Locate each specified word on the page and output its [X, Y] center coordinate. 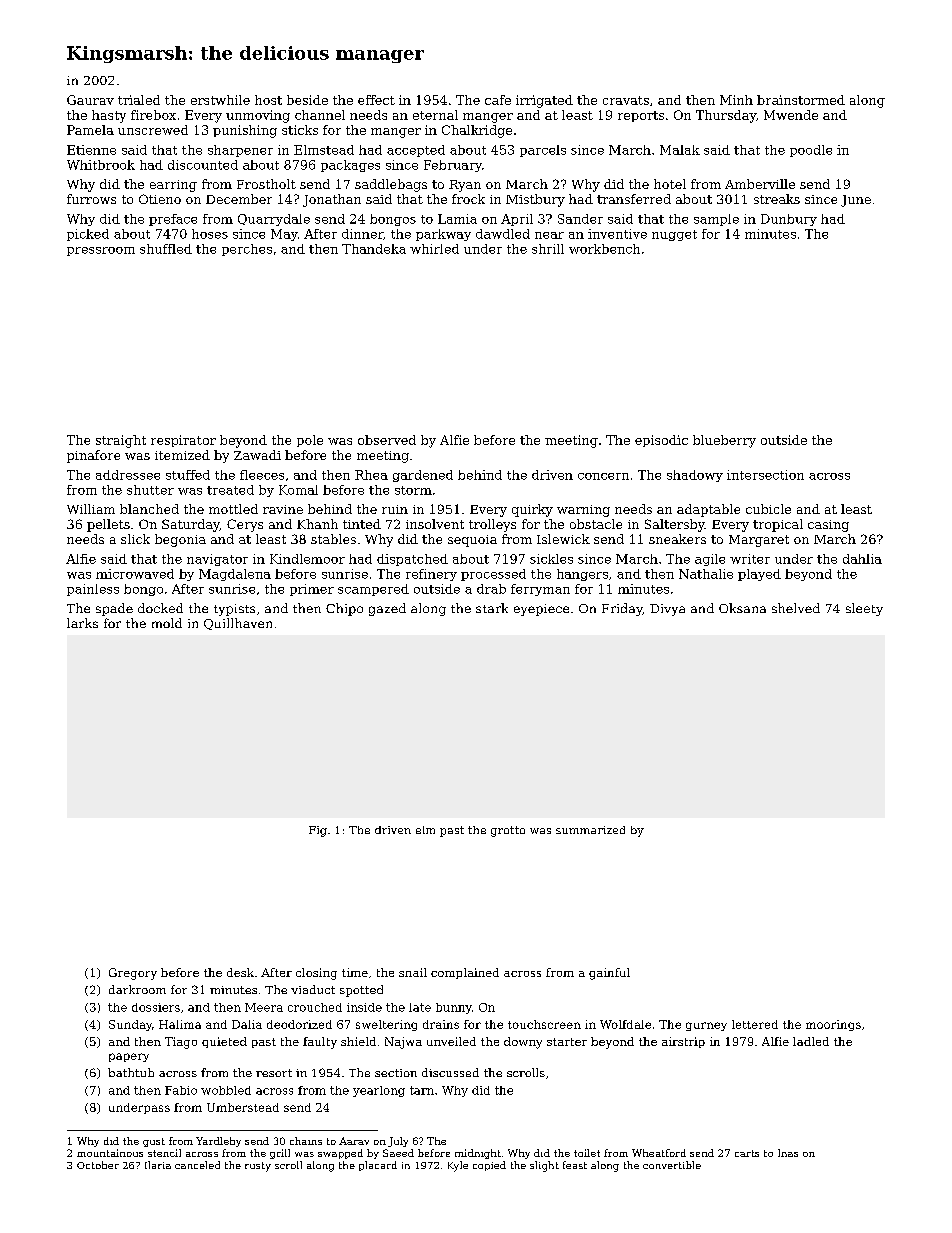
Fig [318, 831]
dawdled [503, 234]
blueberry [724, 441]
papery [129, 1057]
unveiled [451, 1041]
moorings [833, 1025]
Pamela [90, 130]
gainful [609, 974]
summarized [590, 830]
